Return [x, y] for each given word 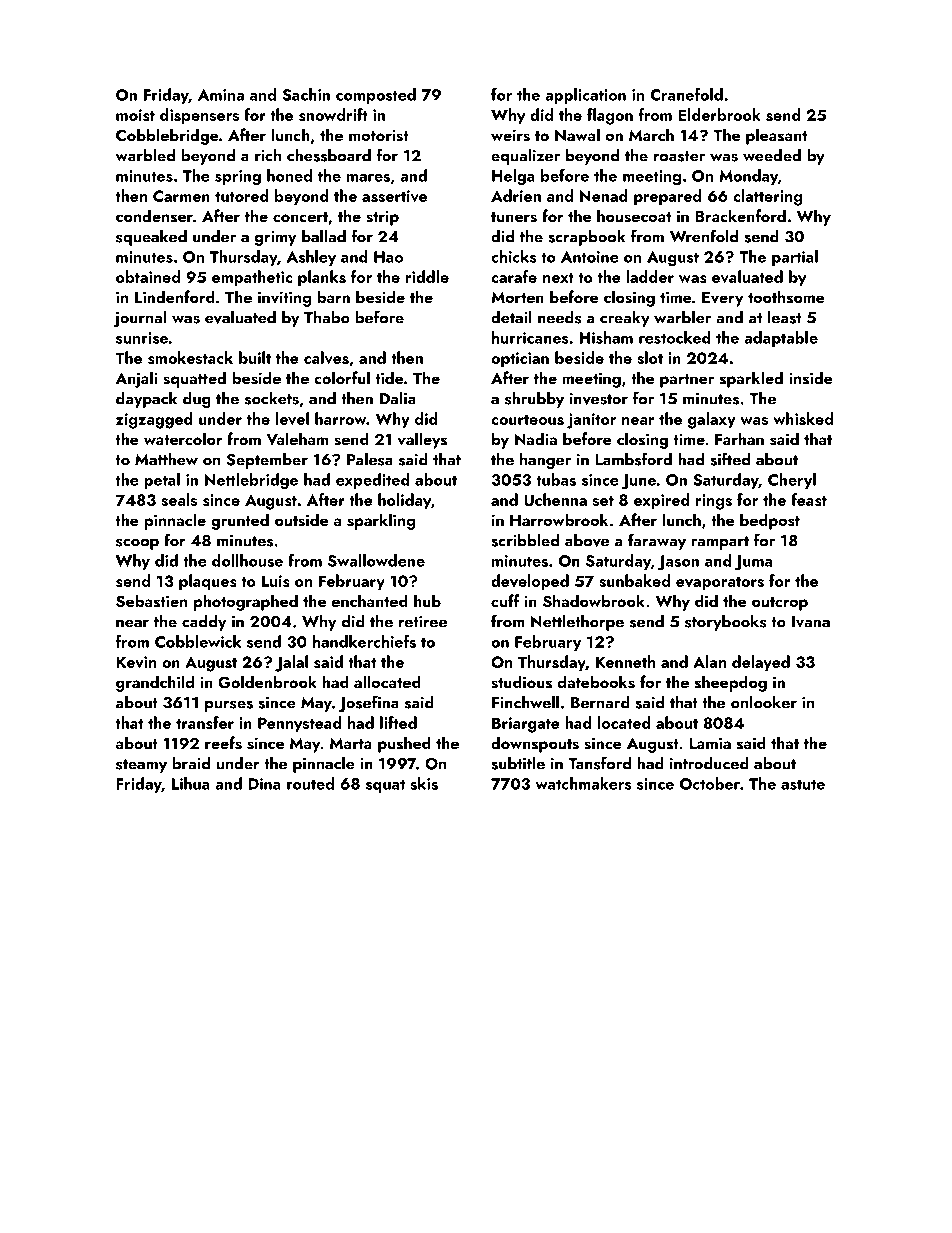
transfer [205, 722]
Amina [221, 95]
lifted [398, 722]
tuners [514, 217]
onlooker [764, 702]
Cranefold [686, 94]
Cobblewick [198, 641]
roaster [679, 156]
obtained [148, 276]
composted [376, 96]
